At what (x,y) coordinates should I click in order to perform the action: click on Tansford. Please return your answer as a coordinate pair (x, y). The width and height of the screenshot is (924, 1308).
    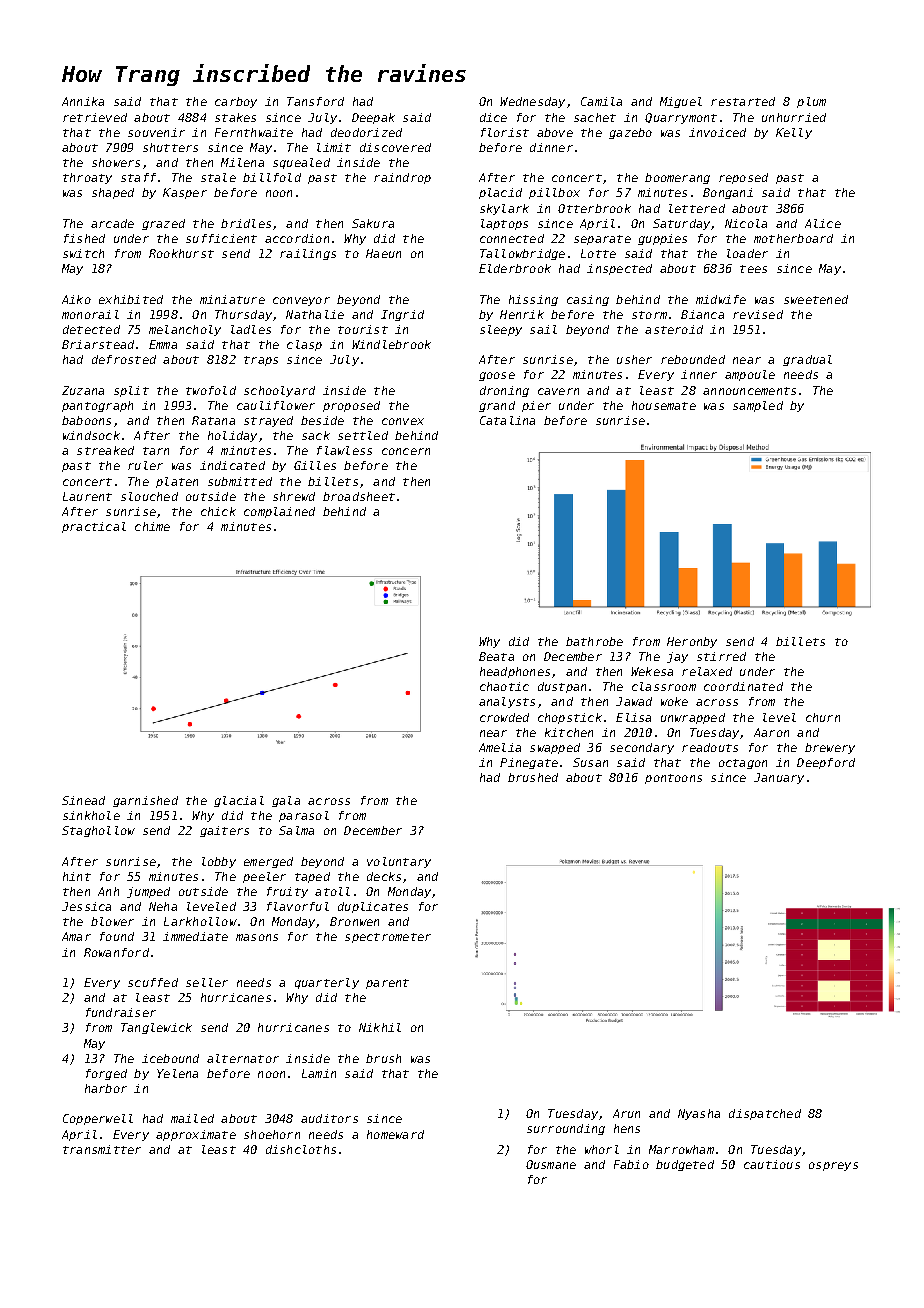
    Looking at the image, I should click on (315, 101).
